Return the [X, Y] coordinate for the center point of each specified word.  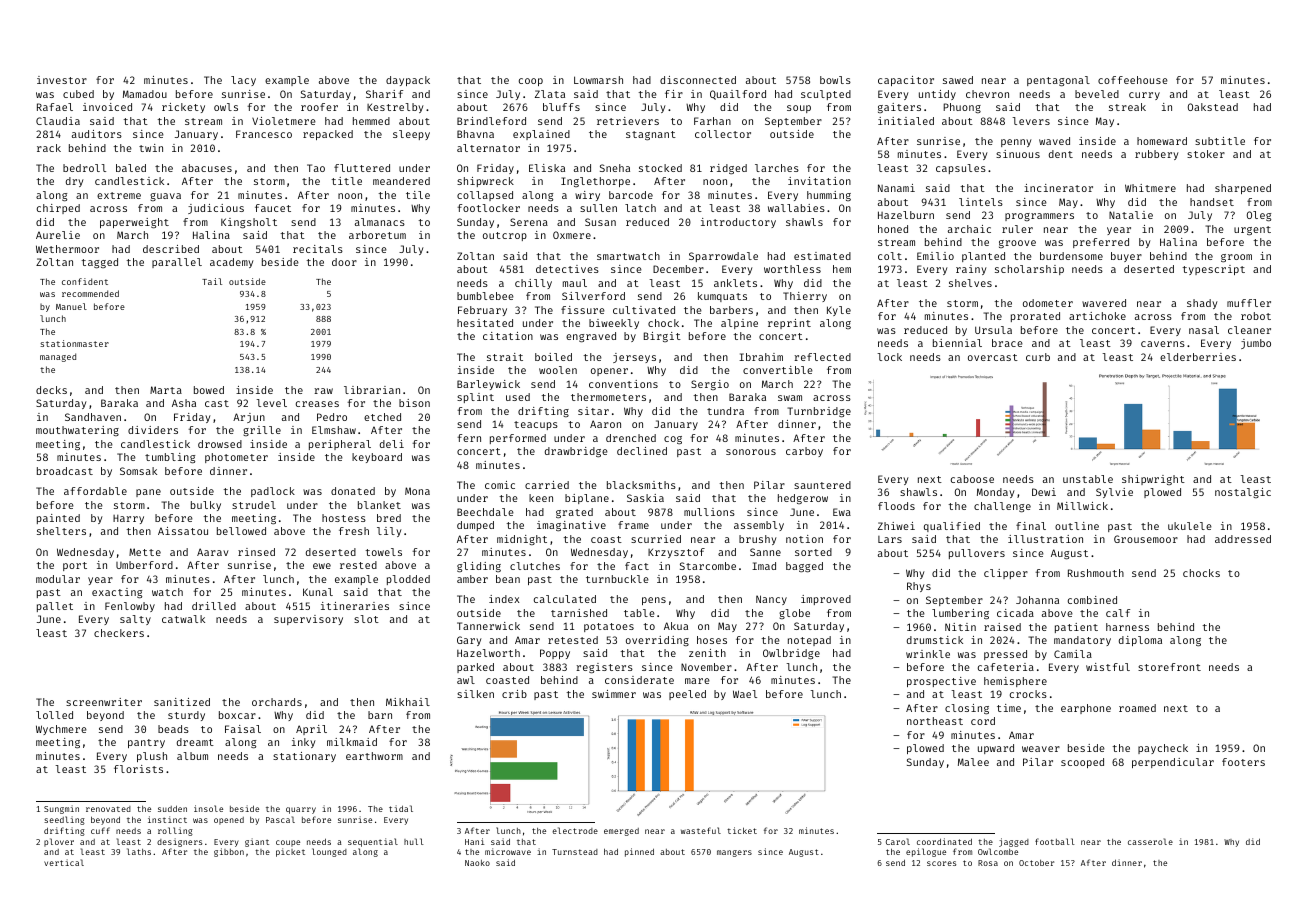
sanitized [182, 702]
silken [475, 694]
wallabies [796, 208]
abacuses [207, 168]
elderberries [1198, 357]
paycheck [1163, 749]
